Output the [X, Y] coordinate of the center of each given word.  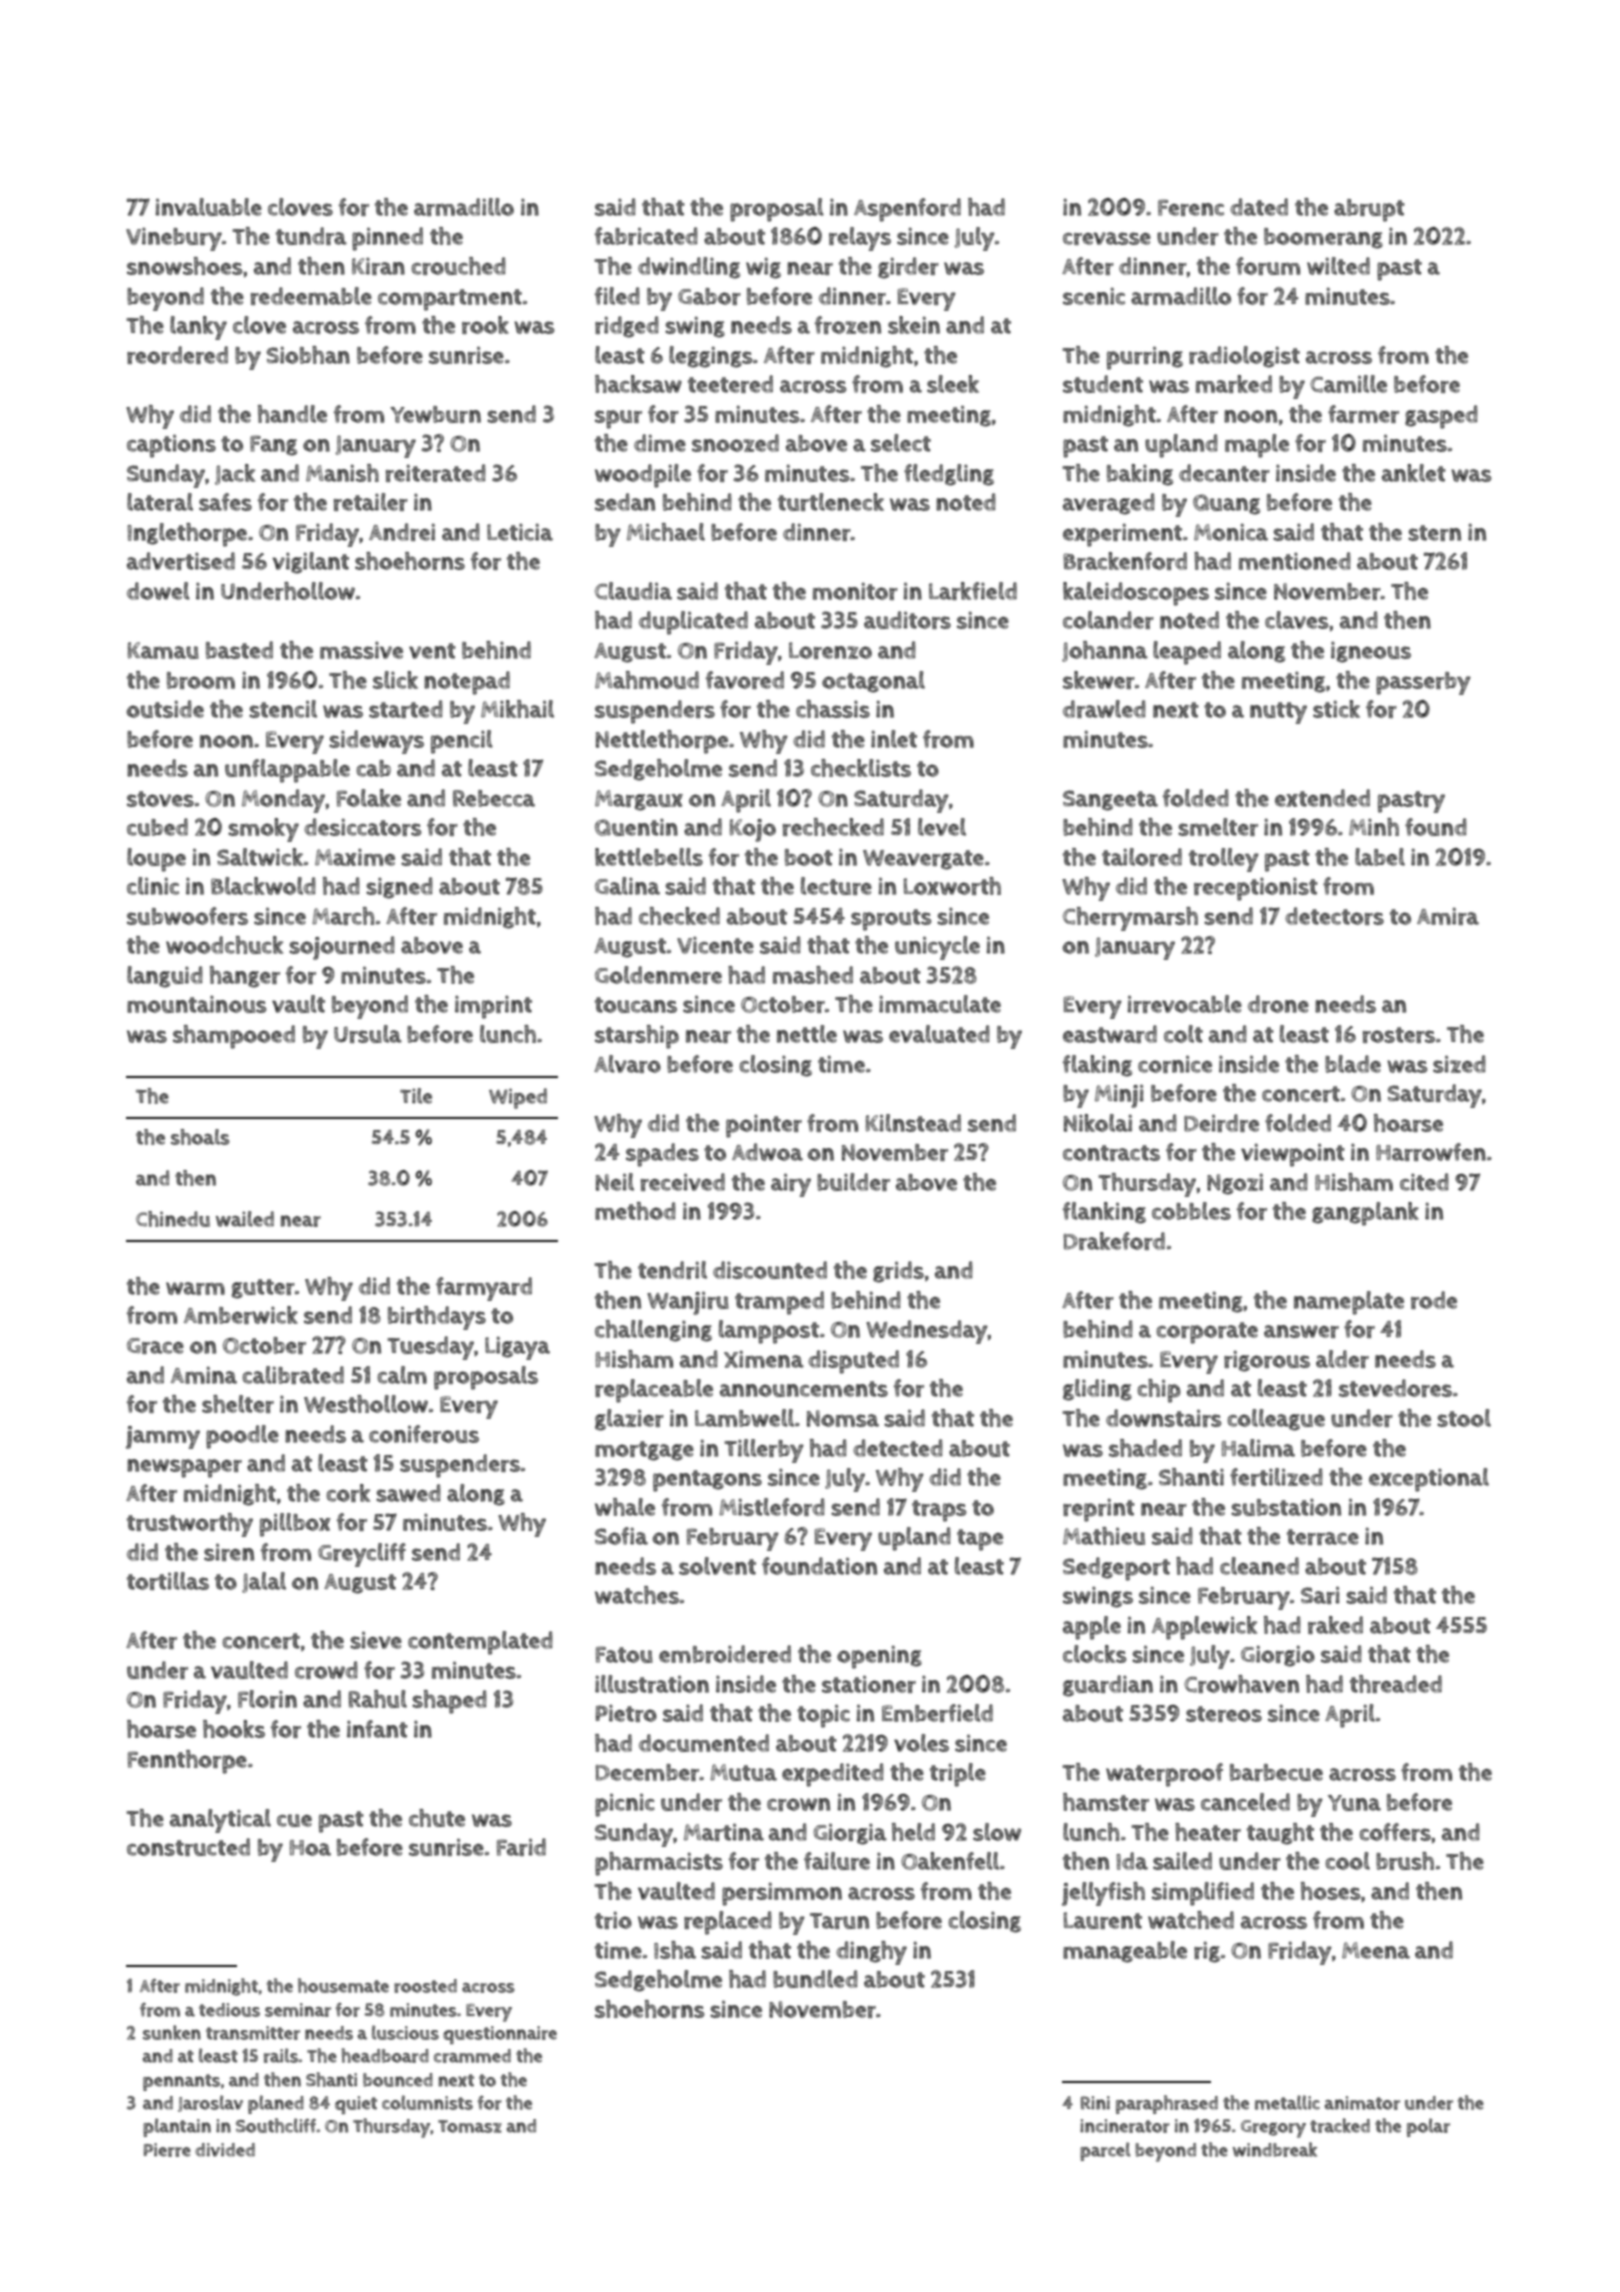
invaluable [209, 207]
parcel [1105, 2151]
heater [1208, 1832]
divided [225, 2150]
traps [939, 1511]
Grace [155, 1346]
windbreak [1275, 2149]
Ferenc [1191, 207]
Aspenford [907, 210]
